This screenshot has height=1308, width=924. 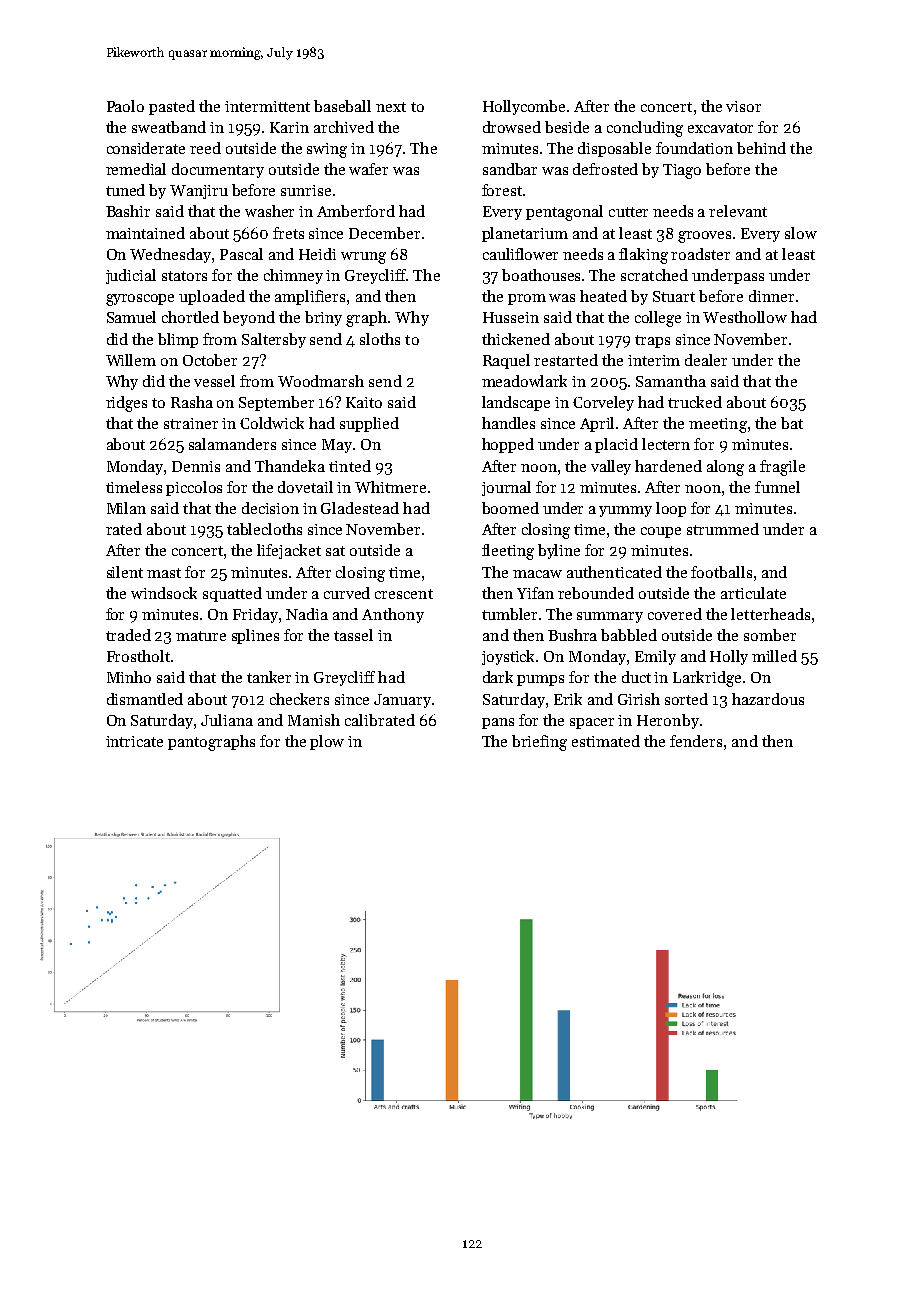 I want to click on drowsed, so click(x=512, y=127).
